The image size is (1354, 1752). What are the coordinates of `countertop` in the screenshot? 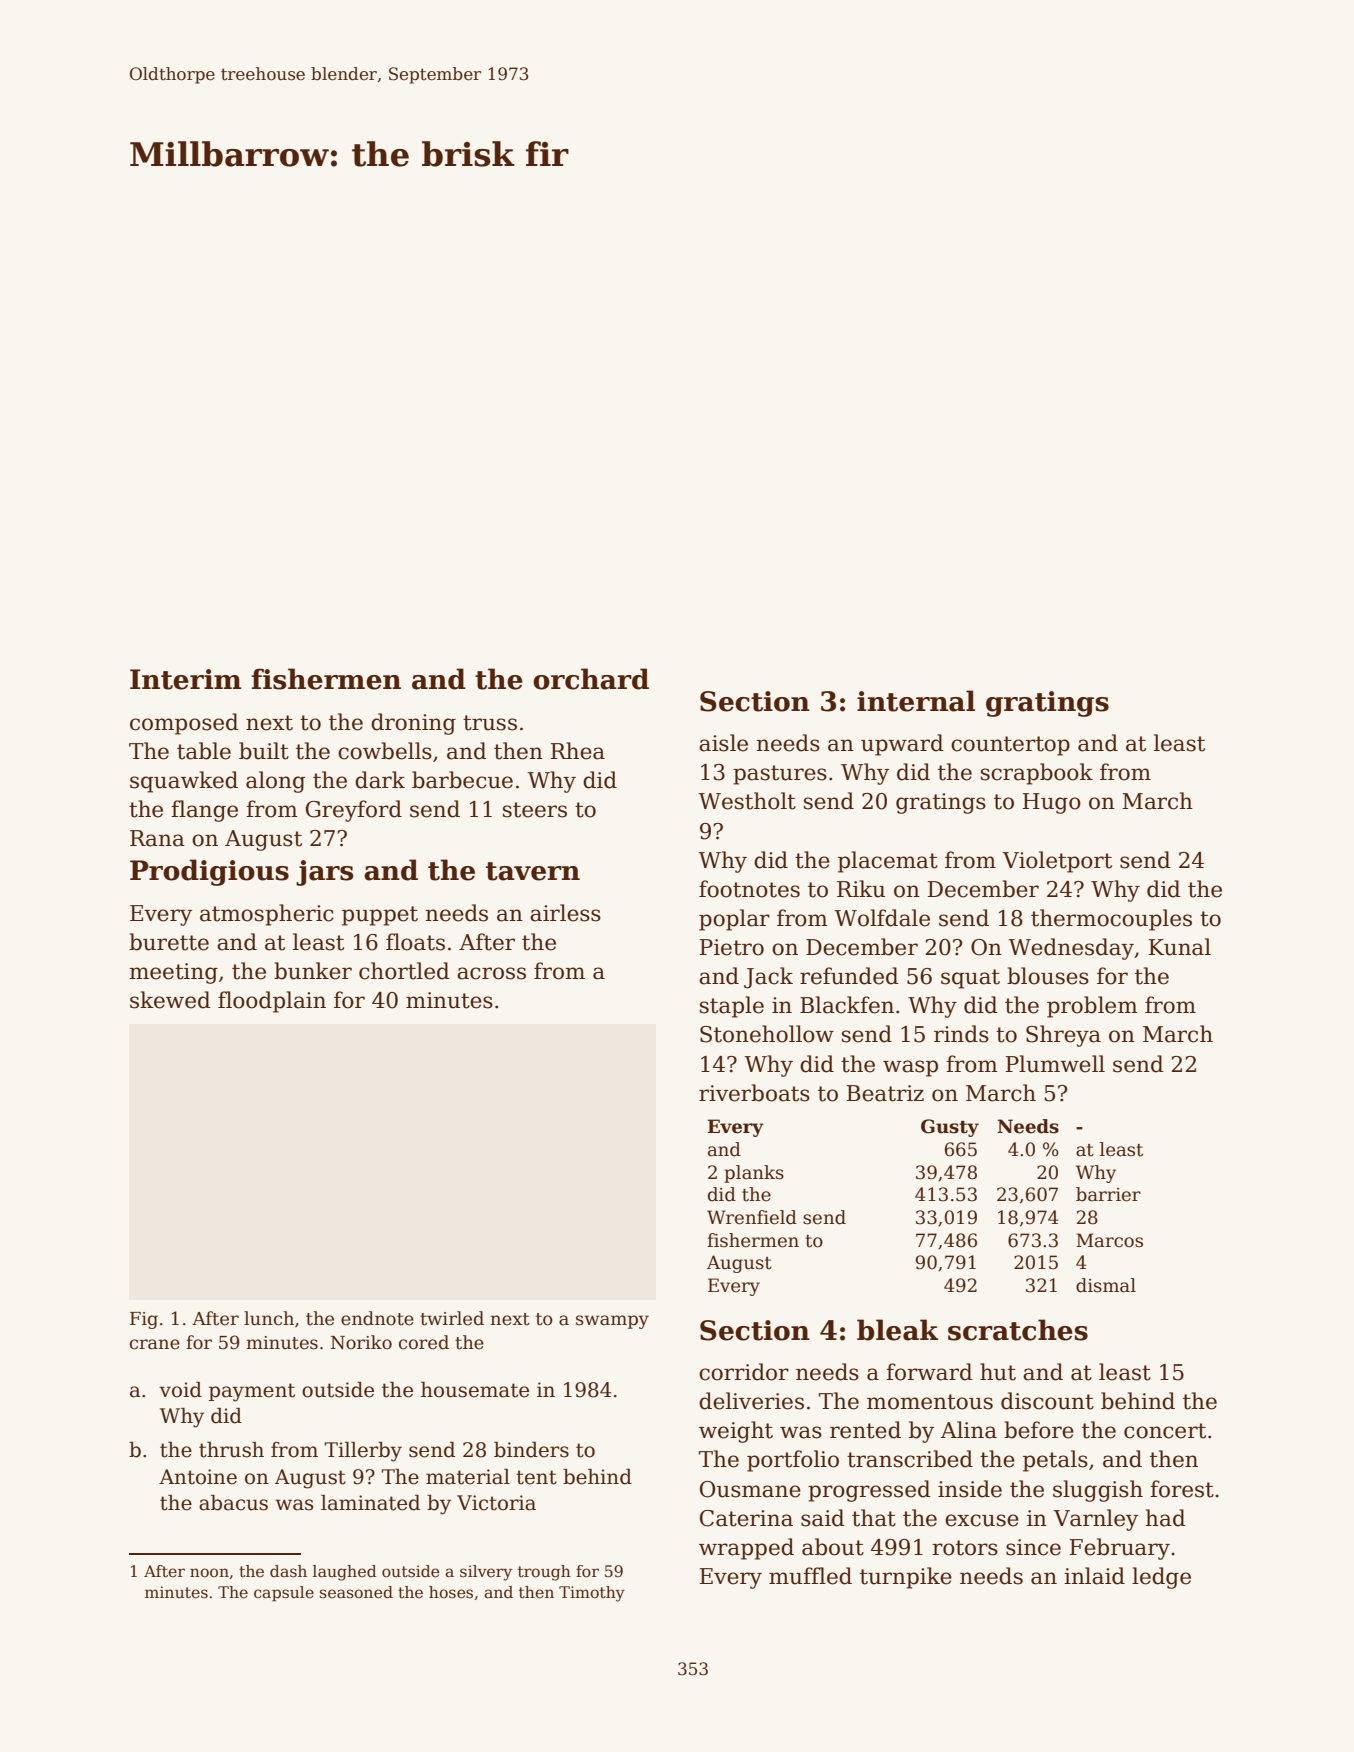 It's located at (1010, 746).
